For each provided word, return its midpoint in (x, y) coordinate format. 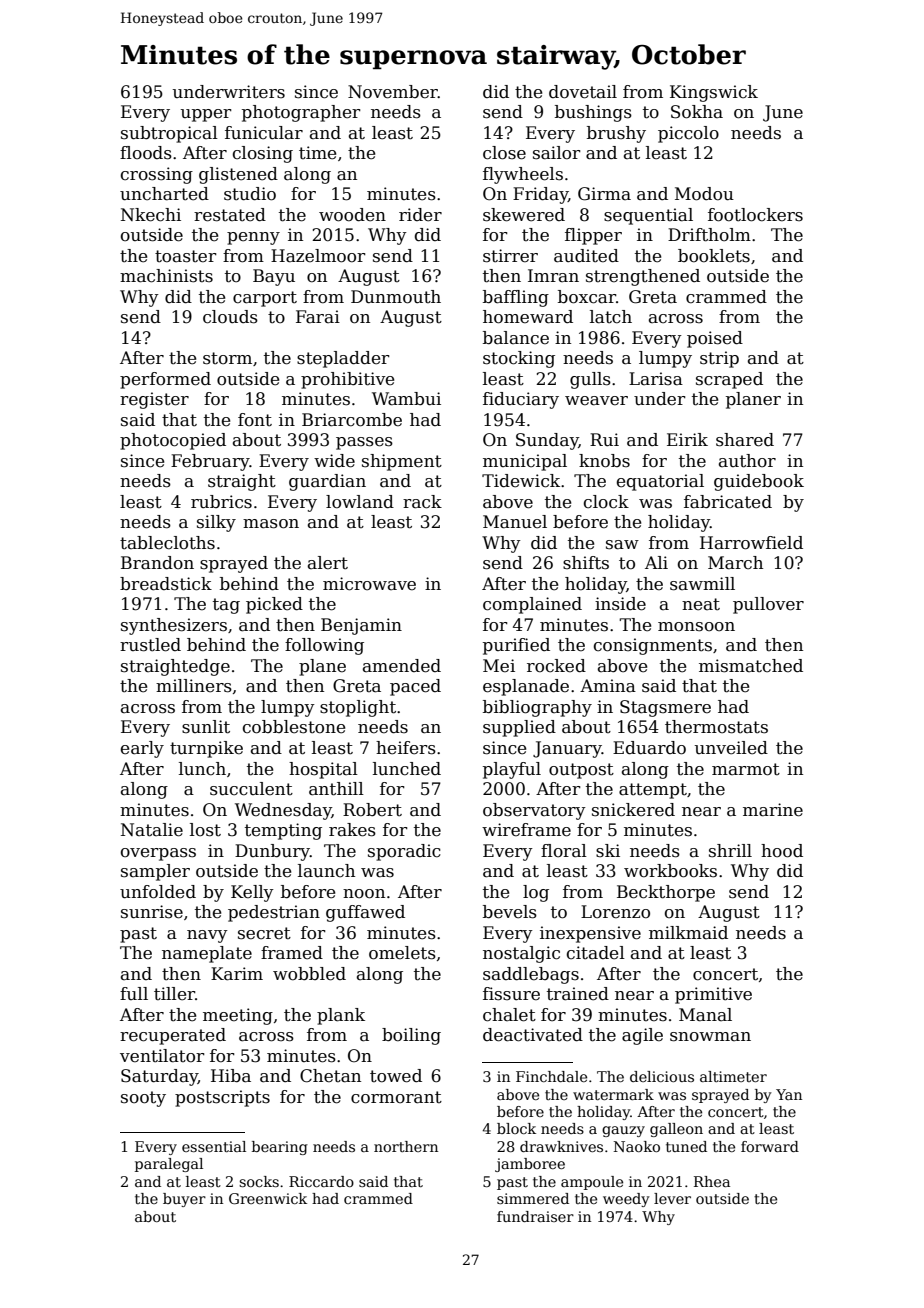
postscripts (222, 1098)
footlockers (755, 215)
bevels (510, 912)
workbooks (670, 871)
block (516, 1128)
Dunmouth (396, 297)
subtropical (169, 134)
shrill (730, 851)
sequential (648, 216)
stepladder (343, 359)
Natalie (152, 830)
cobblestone (294, 727)
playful (512, 770)
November (393, 92)
